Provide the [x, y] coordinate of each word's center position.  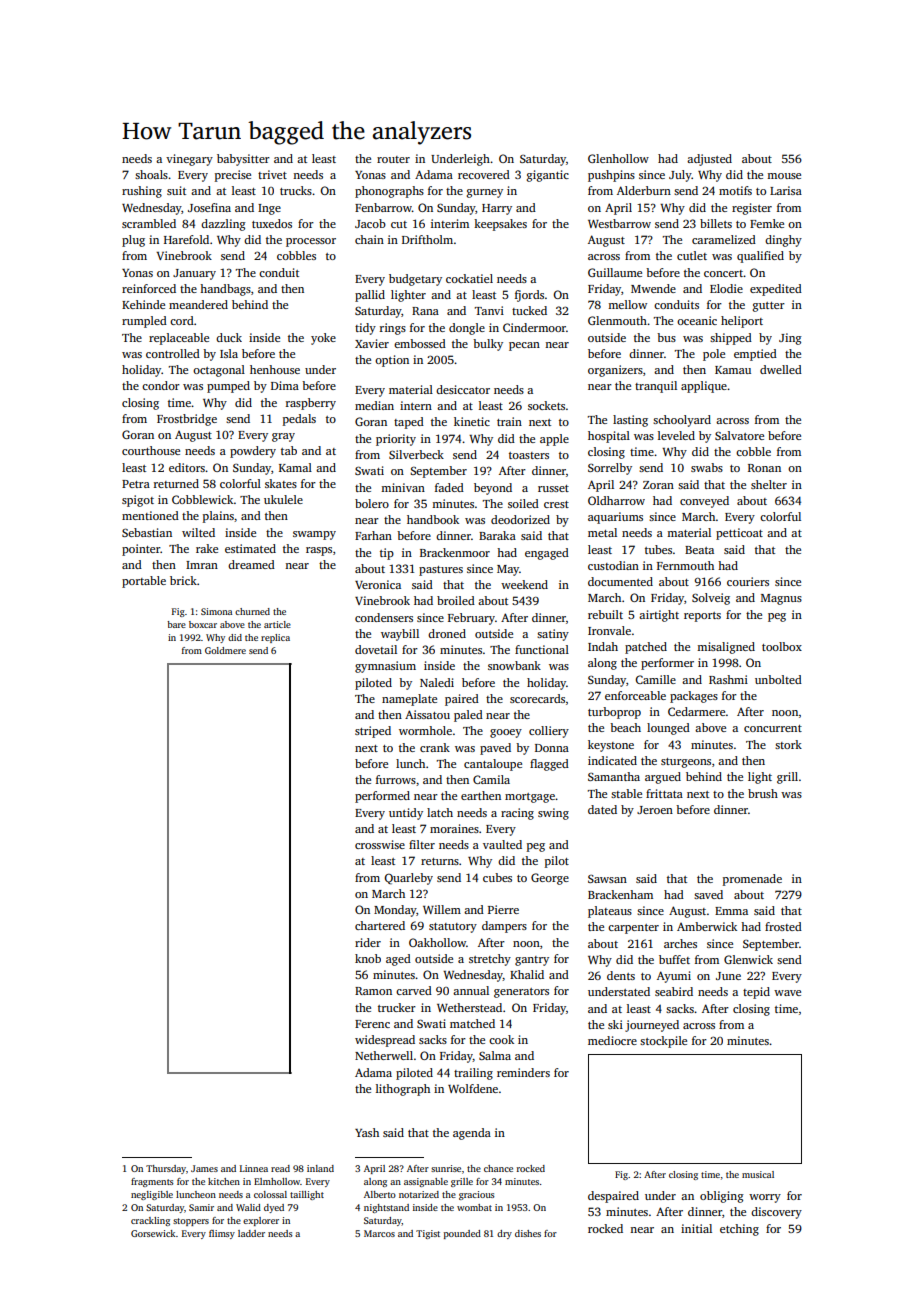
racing [517, 814]
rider [368, 942]
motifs [735, 190]
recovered [484, 174]
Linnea [254, 1168]
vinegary [189, 160]
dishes [528, 1233]
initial [696, 1228]
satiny [553, 635]
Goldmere [225, 650]
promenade [752, 880]
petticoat [739, 534]
